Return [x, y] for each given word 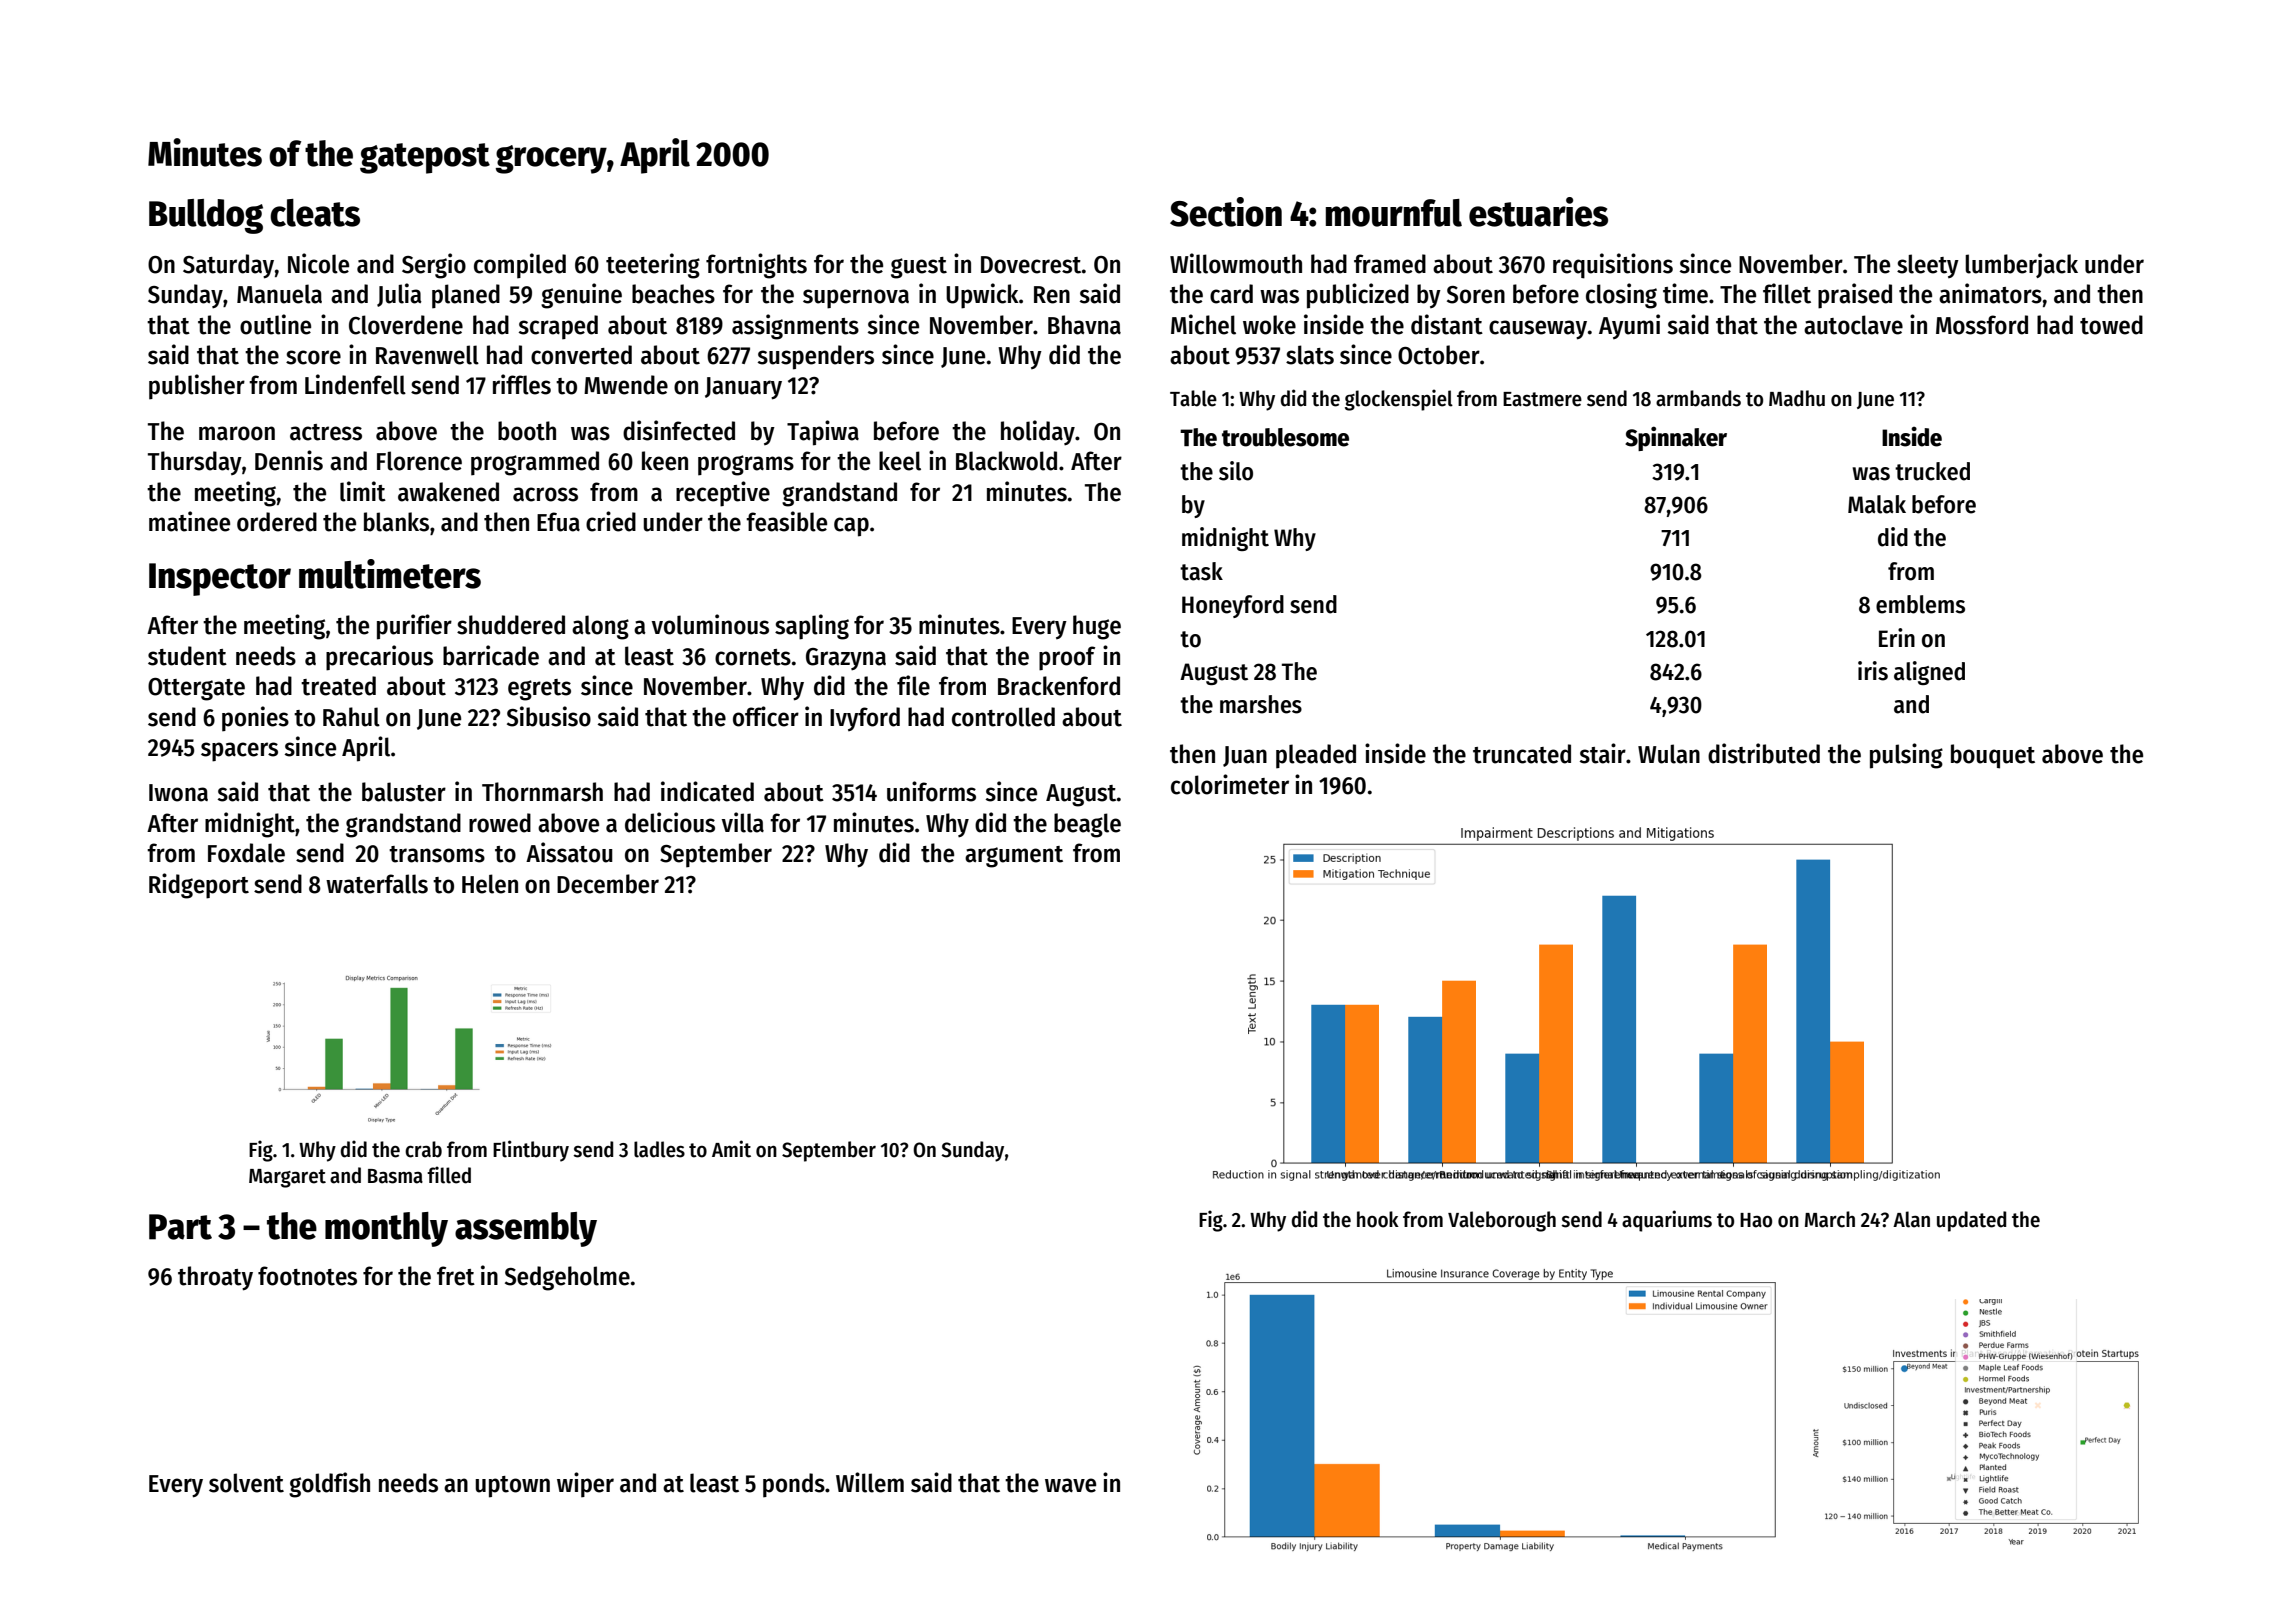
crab [423, 1149]
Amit [731, 1149]
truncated [1522, 754]
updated [1971, 1221]
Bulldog [206, 216]
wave [1070, 1485]
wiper [585, 1485]
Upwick [982, 296]
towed [2111, 325]
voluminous [710, 624]
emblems [1920, 604]
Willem [870, 1482]
